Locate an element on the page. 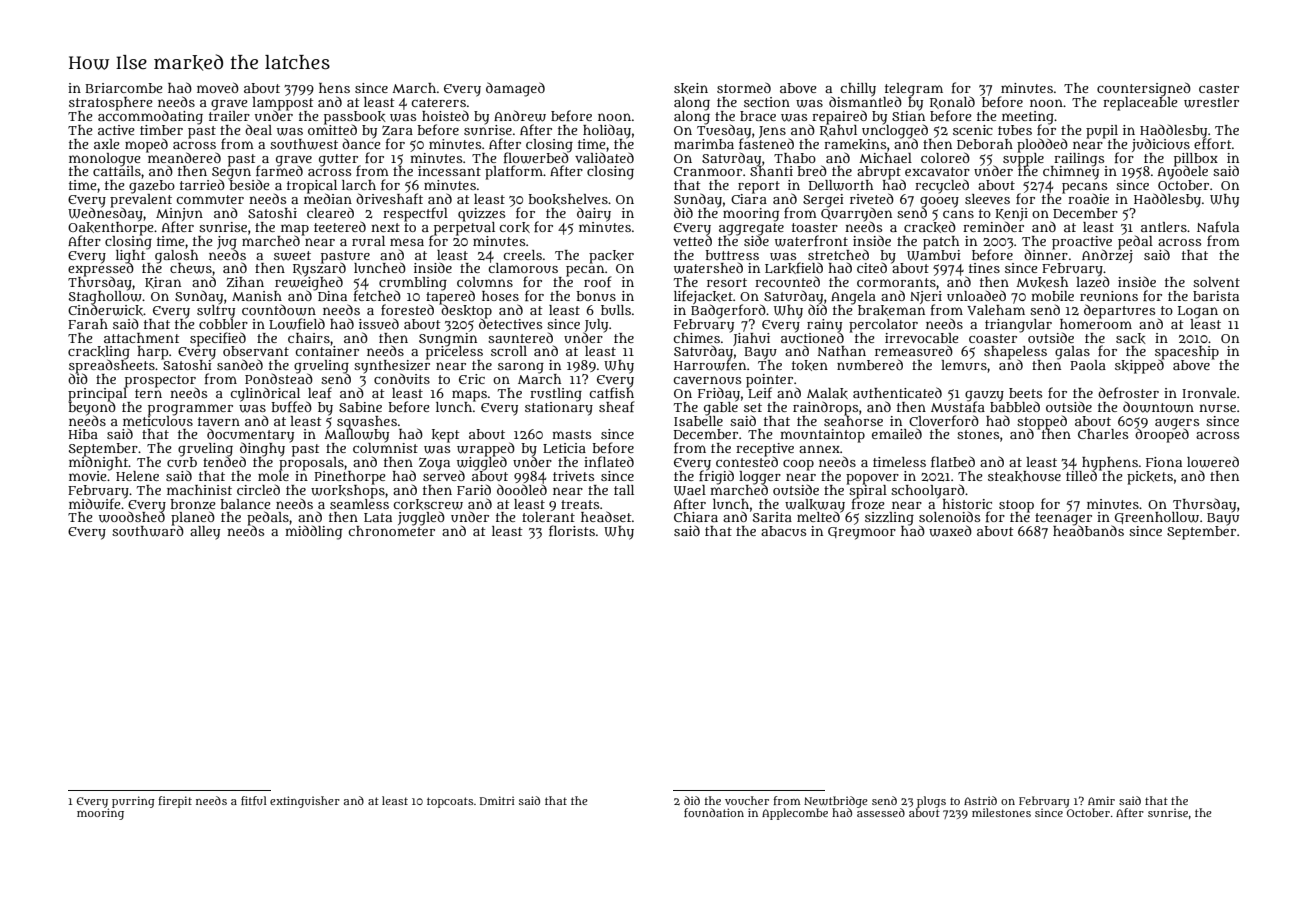 Image resolution: width=1308 pixels, height=924 pixels. Quarryden is located at coordinates (856, 214).
